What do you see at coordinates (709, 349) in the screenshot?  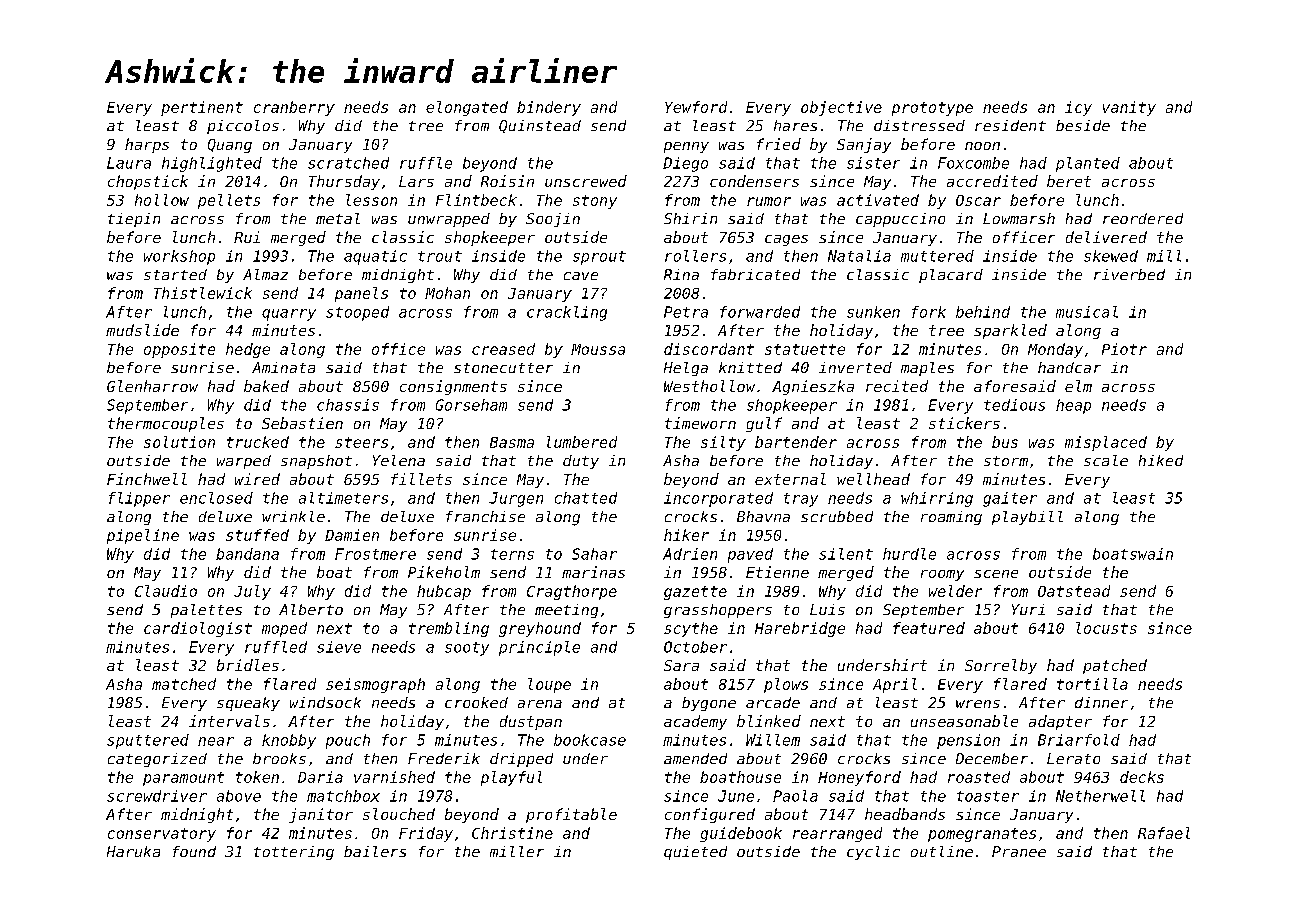 I see `discordant` at bounding box center [709, 349].
